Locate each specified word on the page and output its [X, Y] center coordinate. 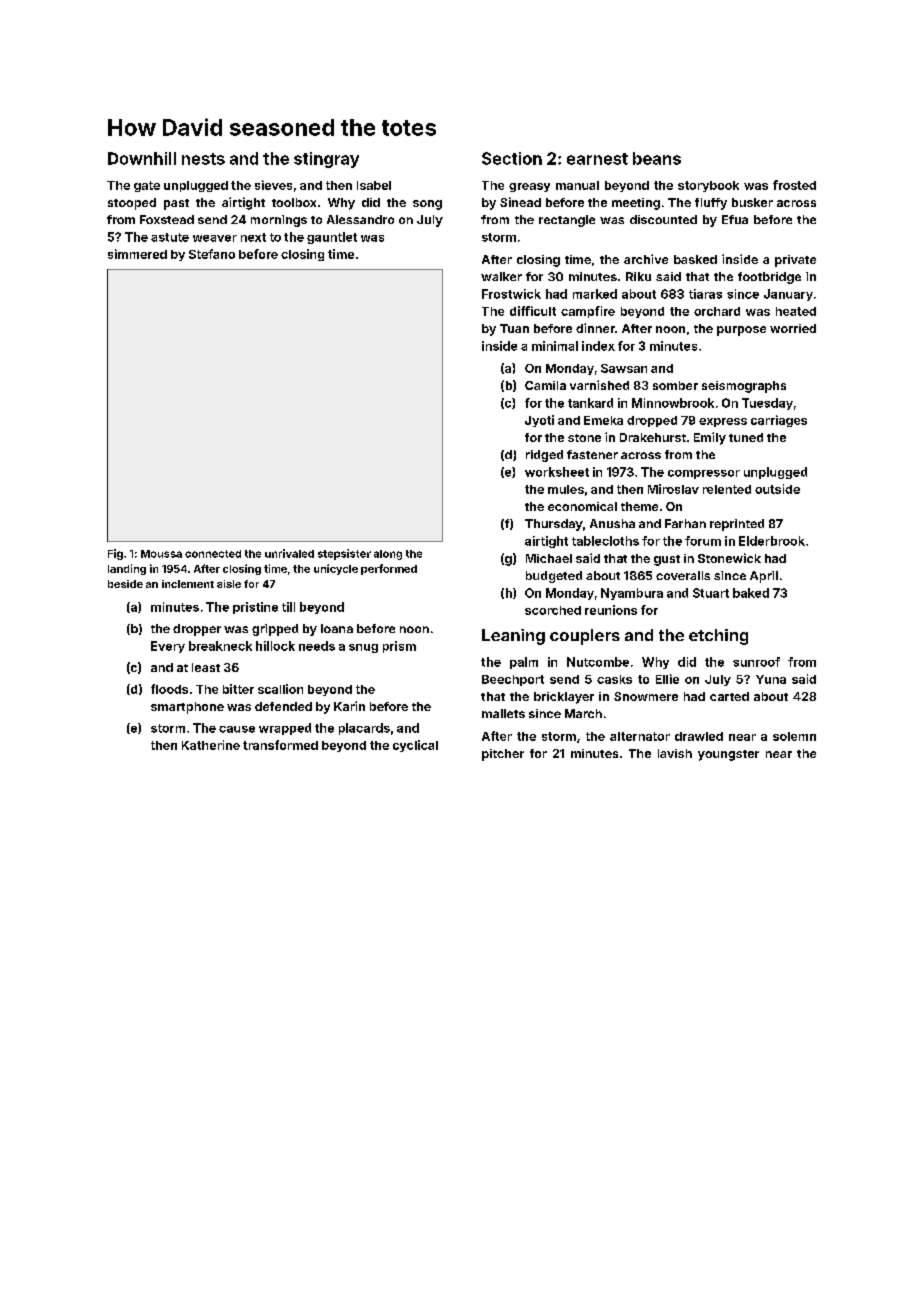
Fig [115, 554]
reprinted [737, 525]
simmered [137, 254]
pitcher [503, 755]
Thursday [554, 525]
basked [695, 259]
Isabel [374, 185]
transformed [280, 745]
